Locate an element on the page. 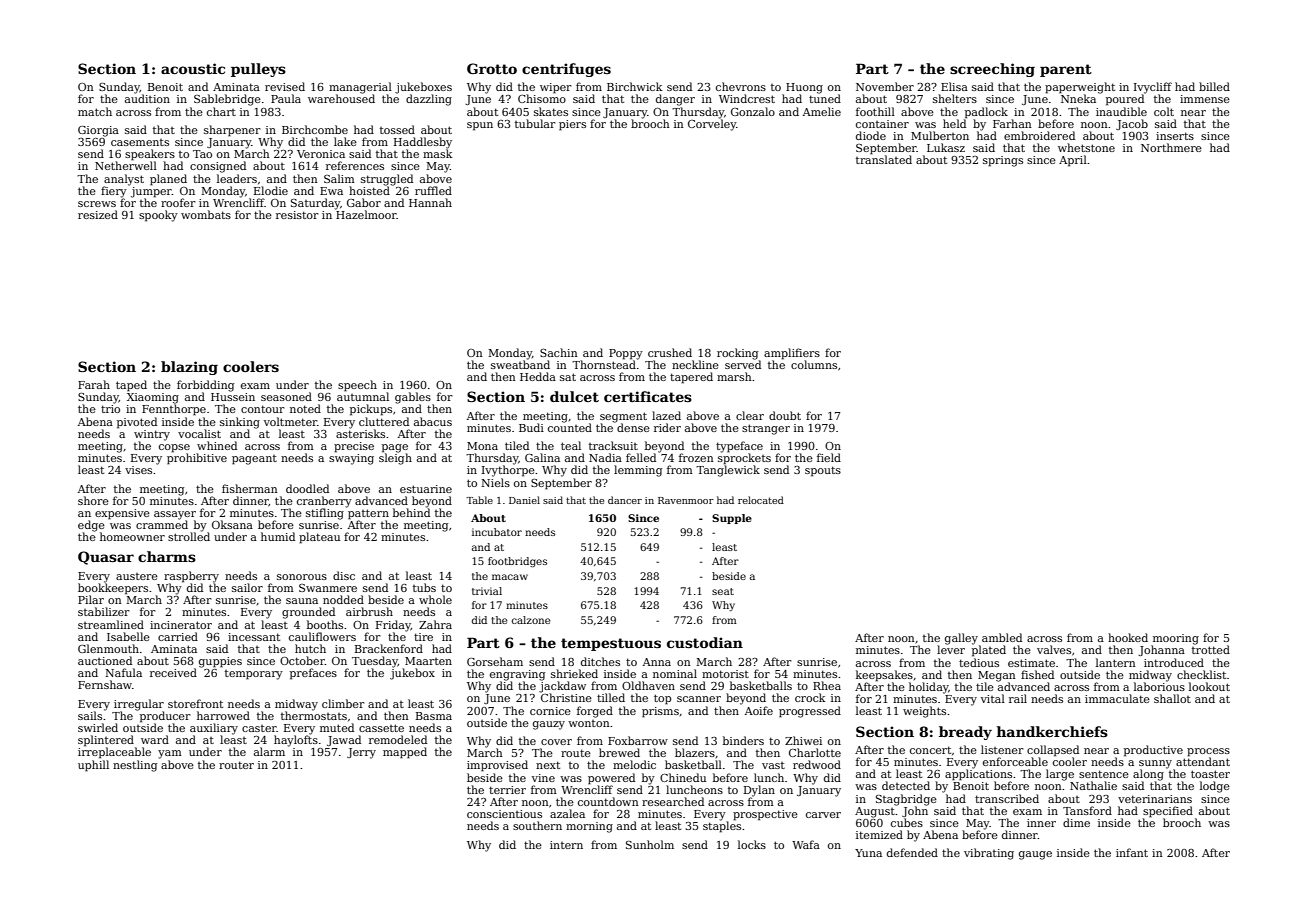 Image resolution: width=1308 pixels, height=924 pixels. centrifuges is located at coordinates (566, 70).
